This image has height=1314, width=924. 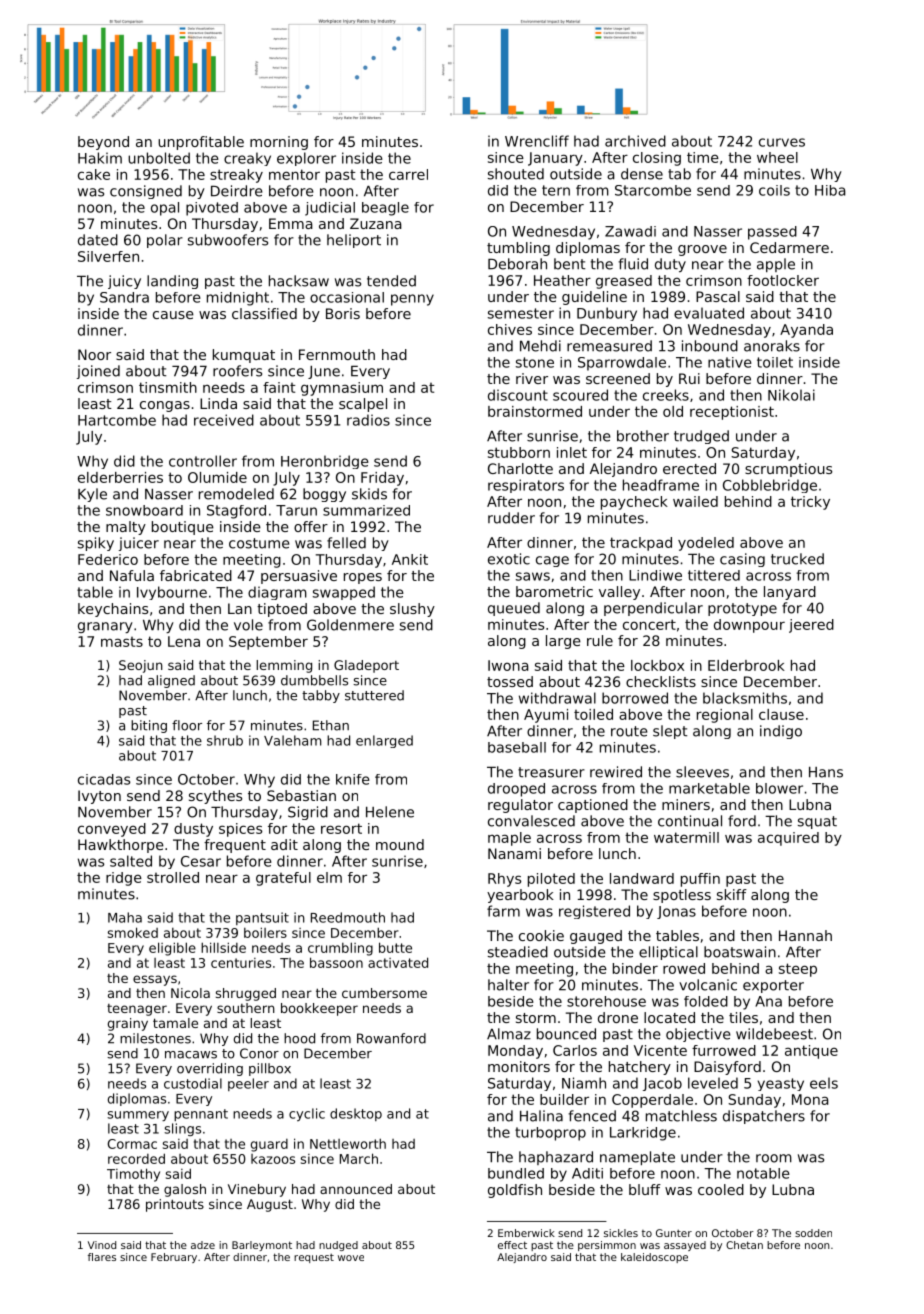 I want to click on cumbersome, so click(x=384, y=993).
